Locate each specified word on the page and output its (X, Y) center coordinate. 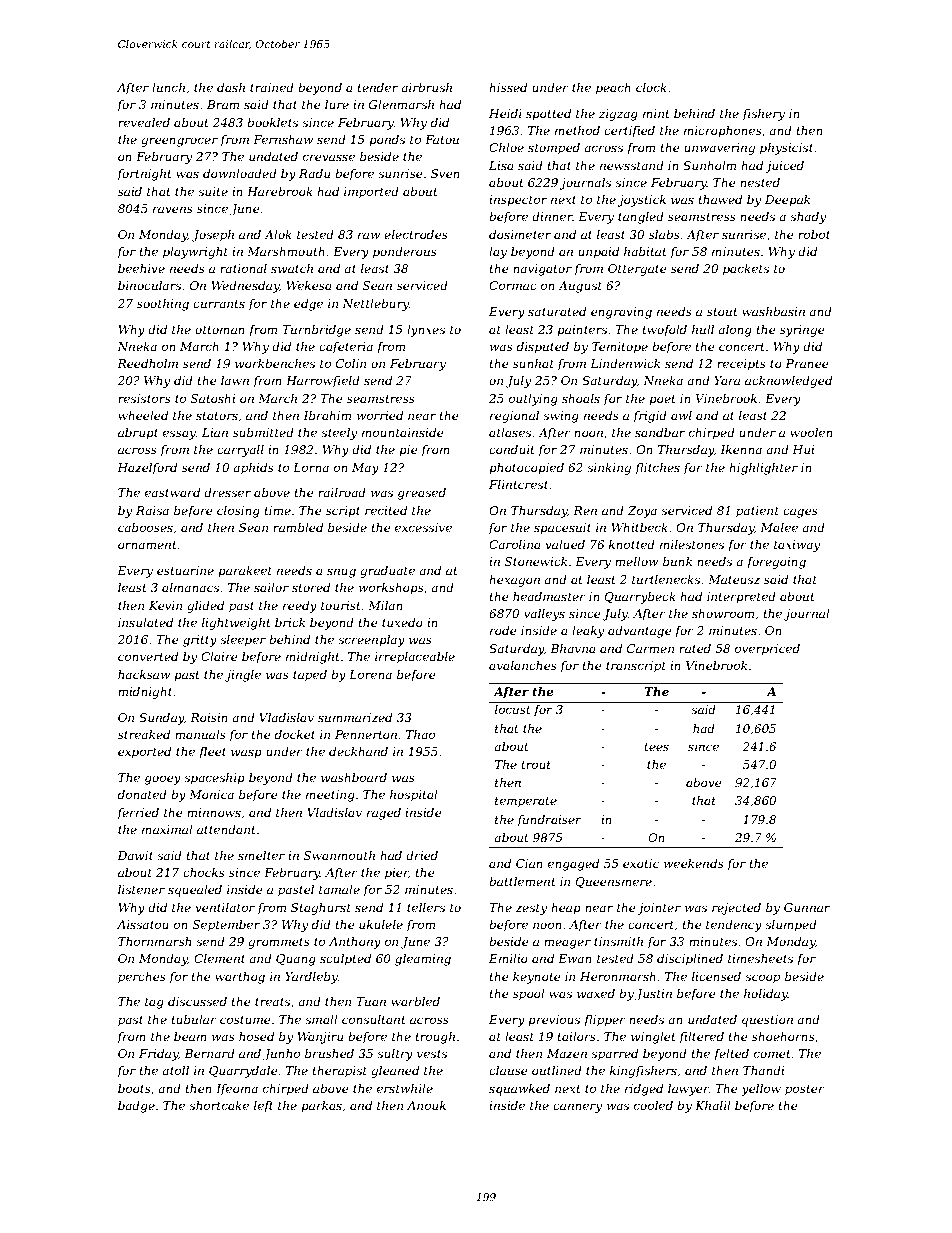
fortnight (144, 175)
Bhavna (573, 648)
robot (814, 234)
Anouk (426, 1105)
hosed (256, 1036)
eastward (172, 492)
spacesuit (562, 529)
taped (310, 676)
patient (757, 512)
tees (656, 747)
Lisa (501, 165)
